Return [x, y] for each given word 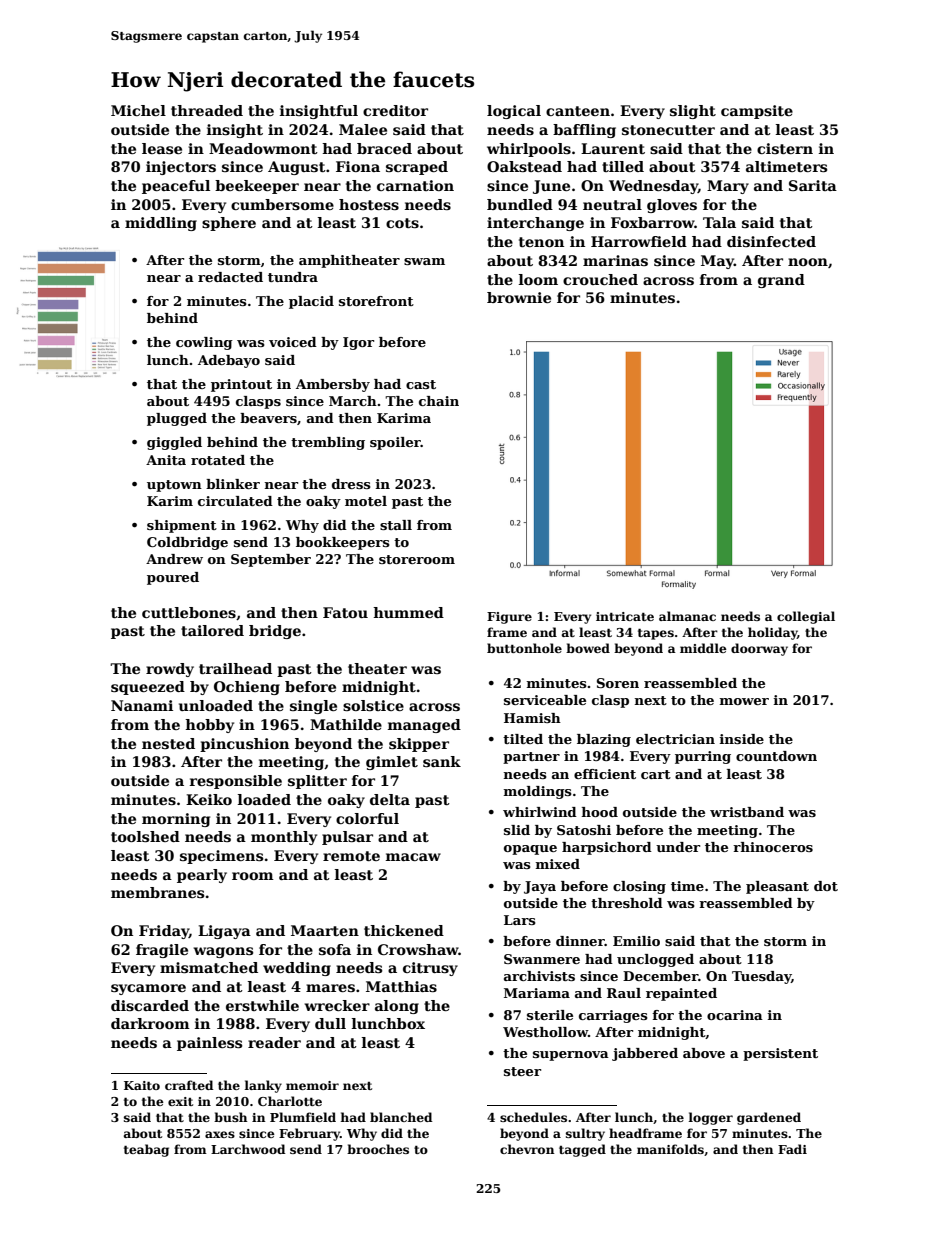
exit [180, 1101]
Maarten [325, 930]
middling [161, 224]
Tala [719, 222]
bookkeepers [343, 543]
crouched [600, 279]
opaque [530, 850]
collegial [806, 617]
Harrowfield [639, 241]
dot [826, 886]
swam [424, 261]
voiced [293, 342]
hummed [408, 612]
